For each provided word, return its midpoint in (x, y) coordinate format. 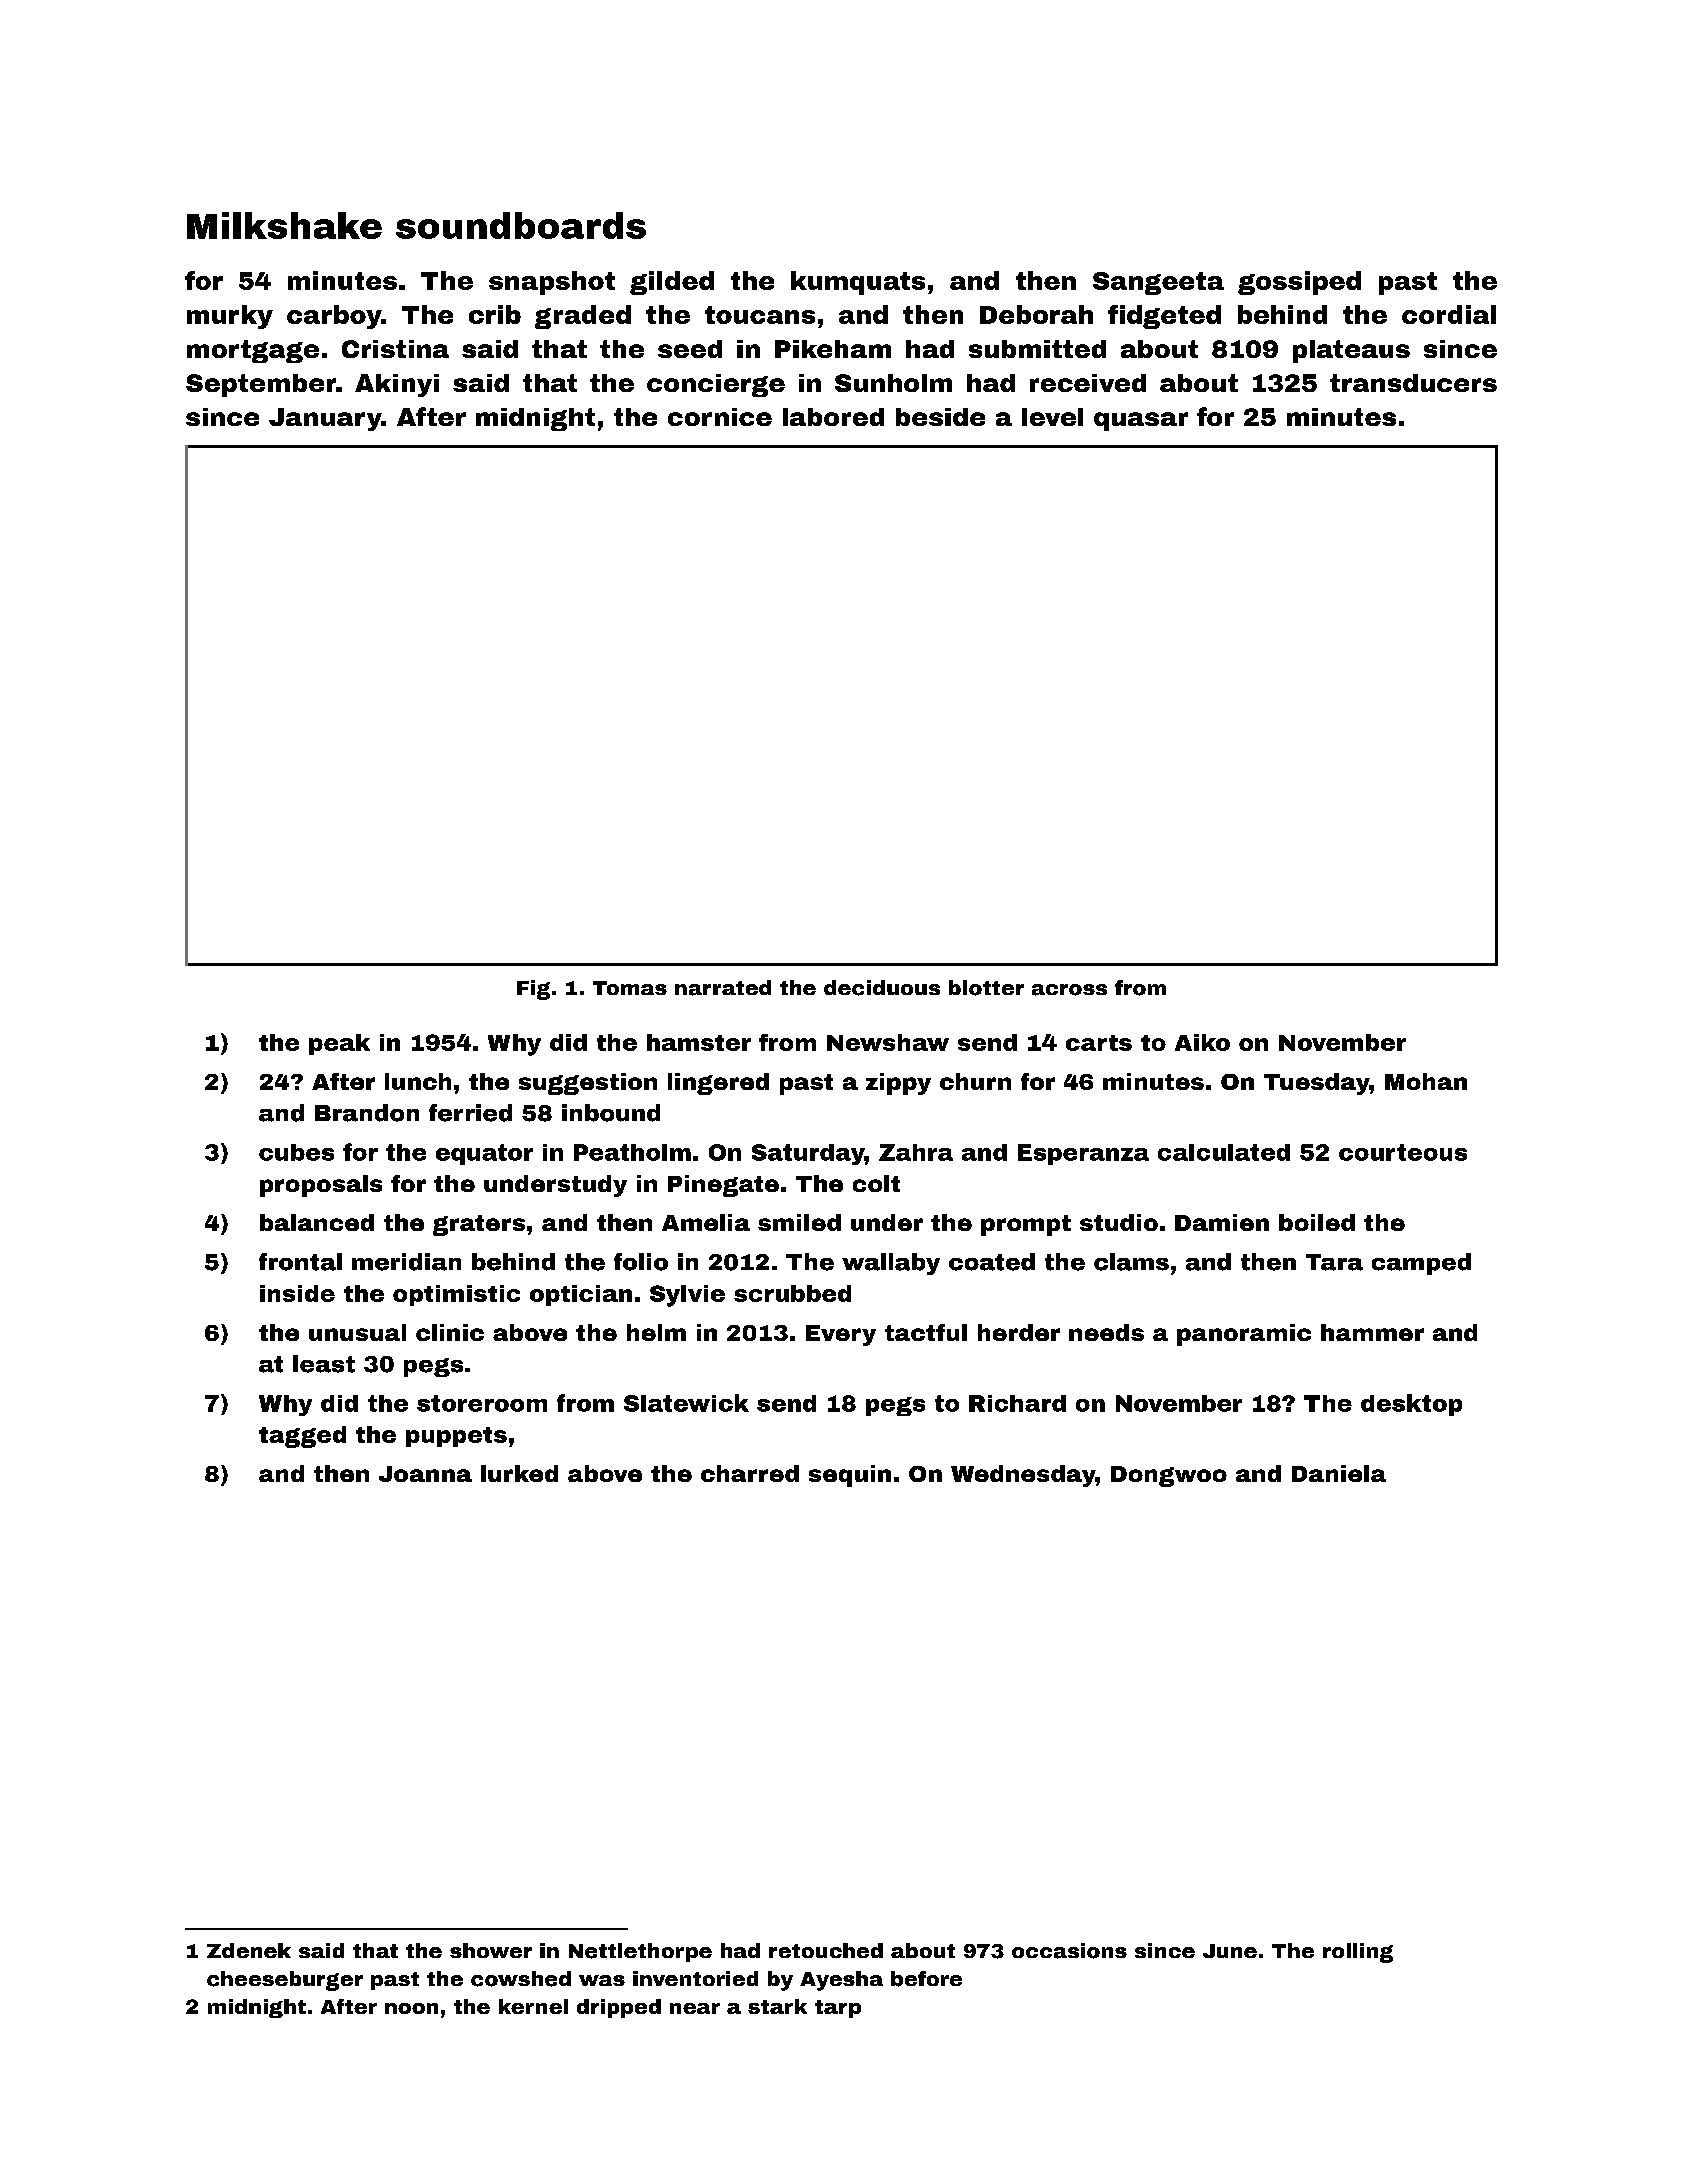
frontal (300, 1262)
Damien (1222, 1222)
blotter (986, 988)
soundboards (521, 225)
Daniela (1339, 1473)
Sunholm (893, 383)
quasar (1141, 421)
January (325, 419)
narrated (723, 988)
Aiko (1202, 1042)
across (1069, 990)
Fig (533, 990)
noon (411, 2008)
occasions (1069, 1951)
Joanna (425, 1474)
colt (876, 1183)
